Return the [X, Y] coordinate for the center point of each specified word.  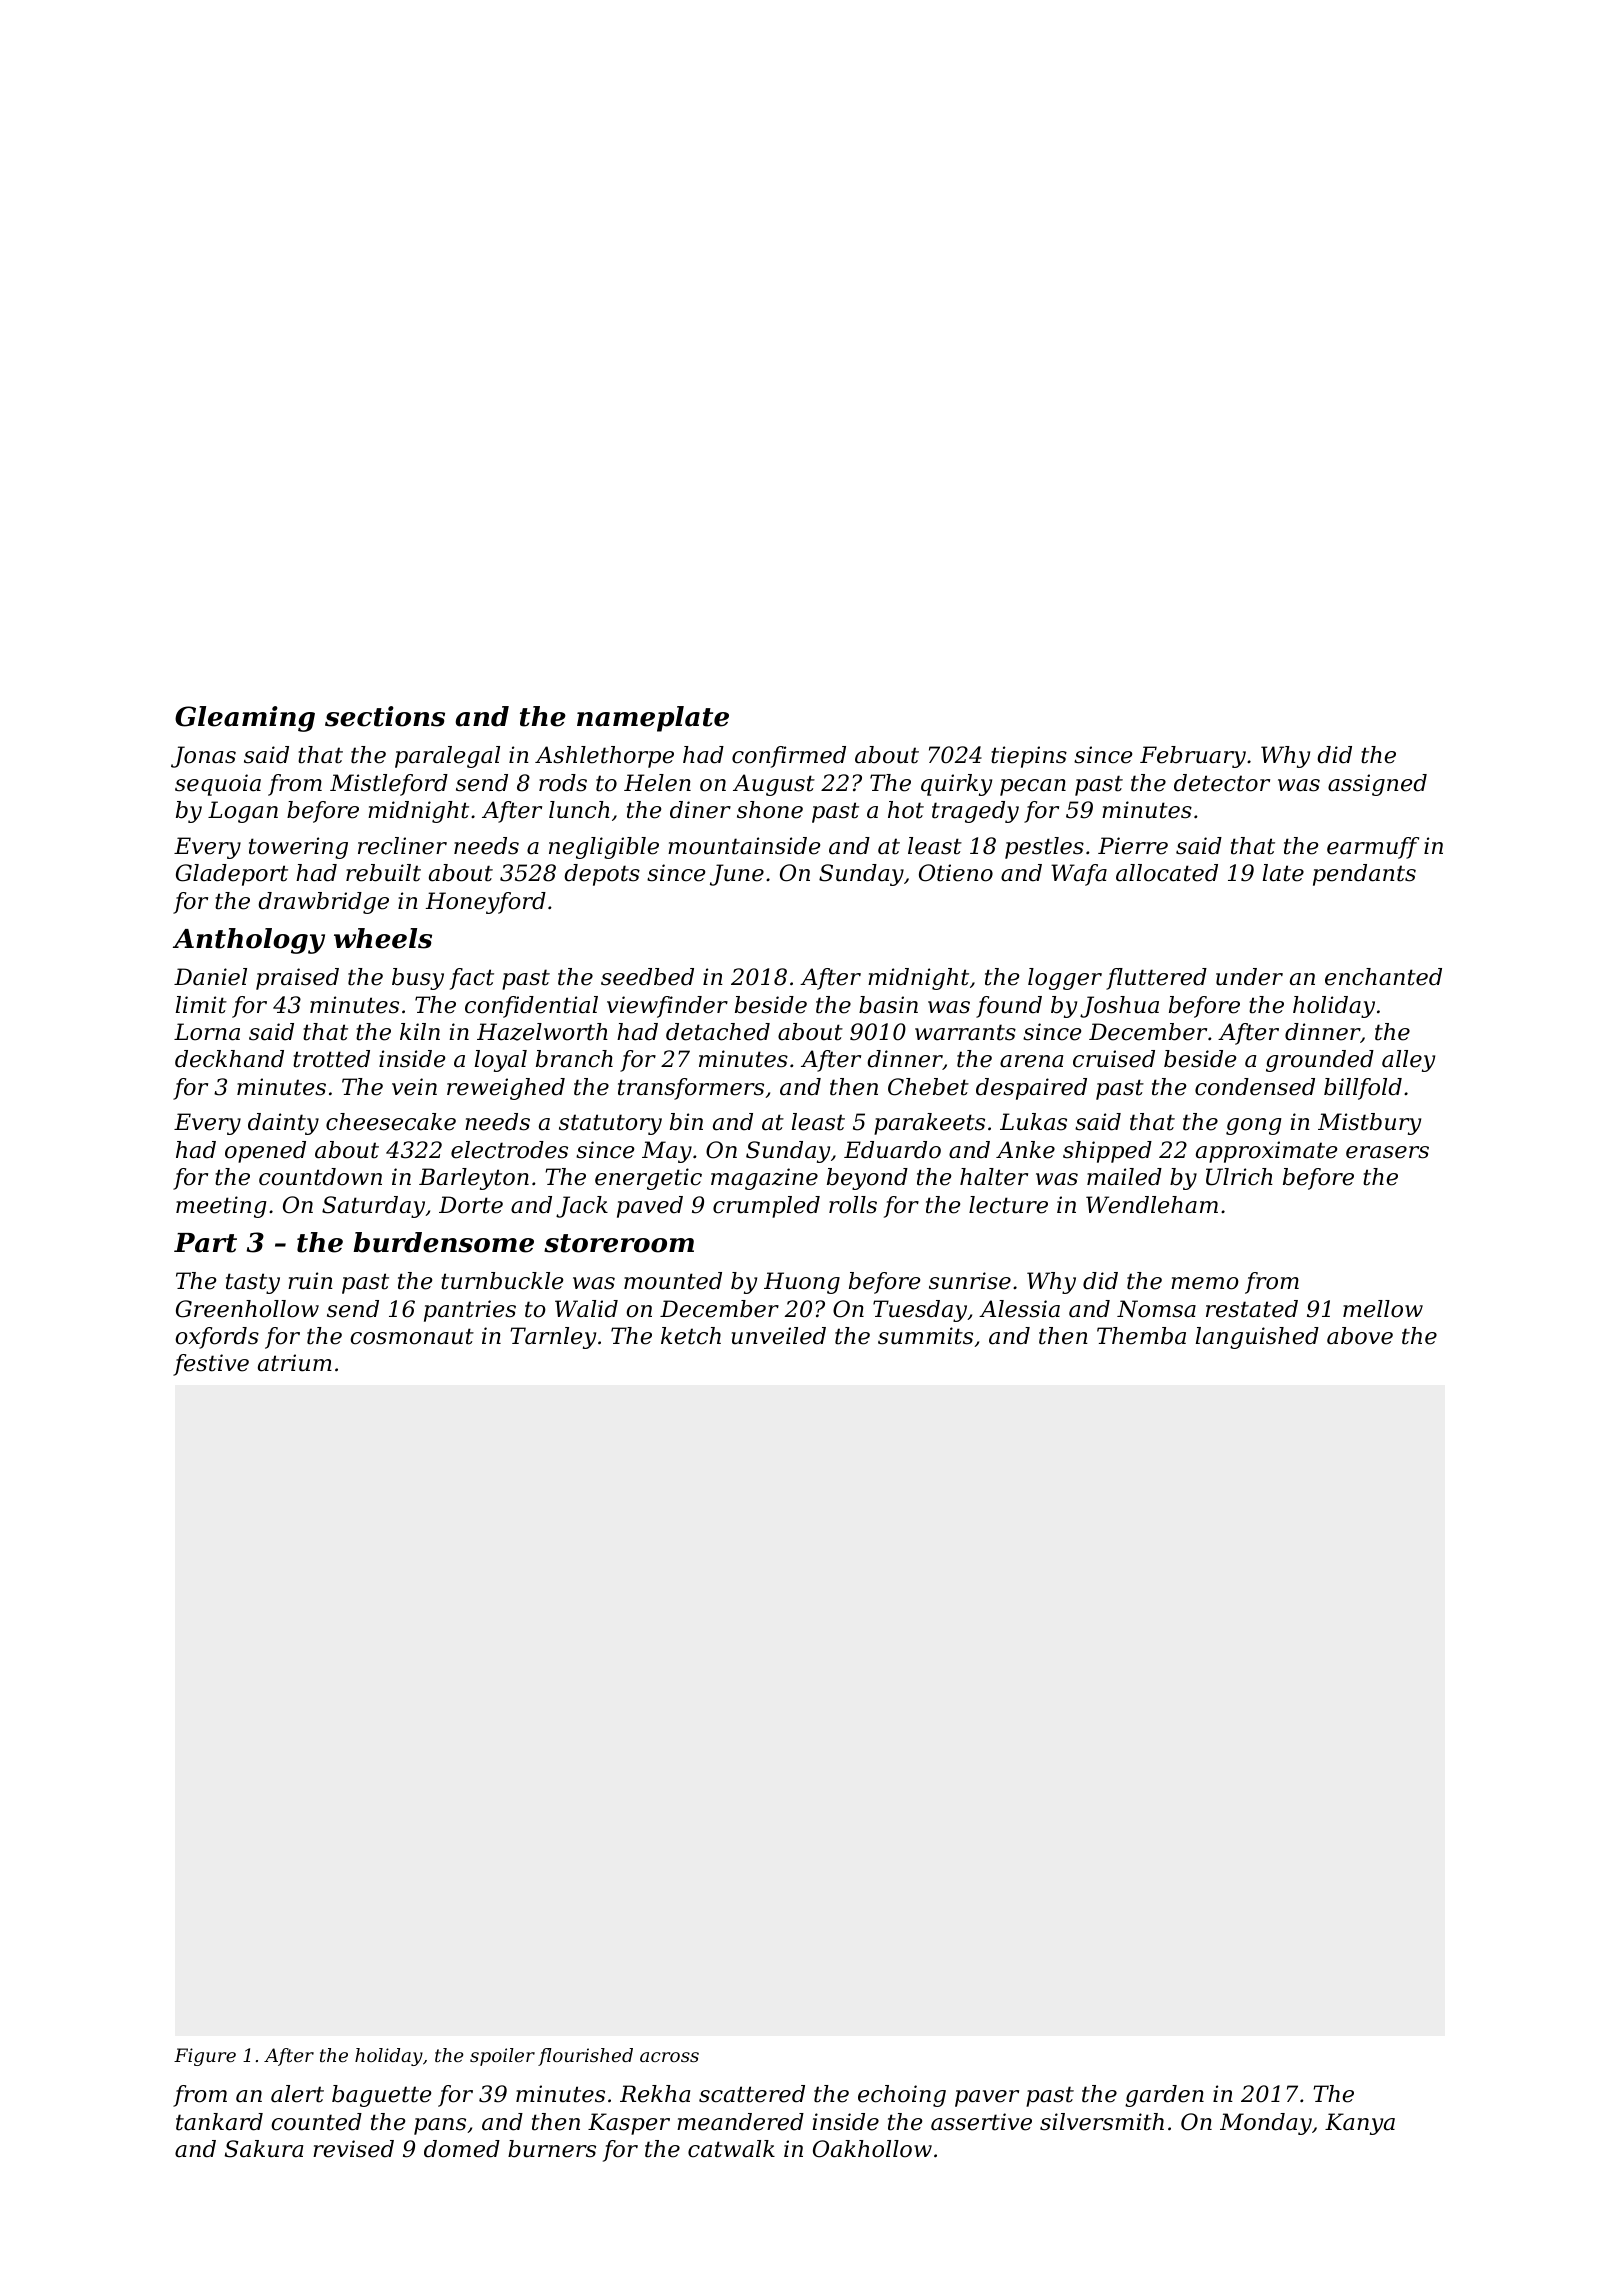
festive [211, 1365]
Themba [1141, 1336]
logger [1065, 979]
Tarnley [553, 1338]
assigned [1377, 785]
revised [353, 2149]
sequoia [218, 785]
